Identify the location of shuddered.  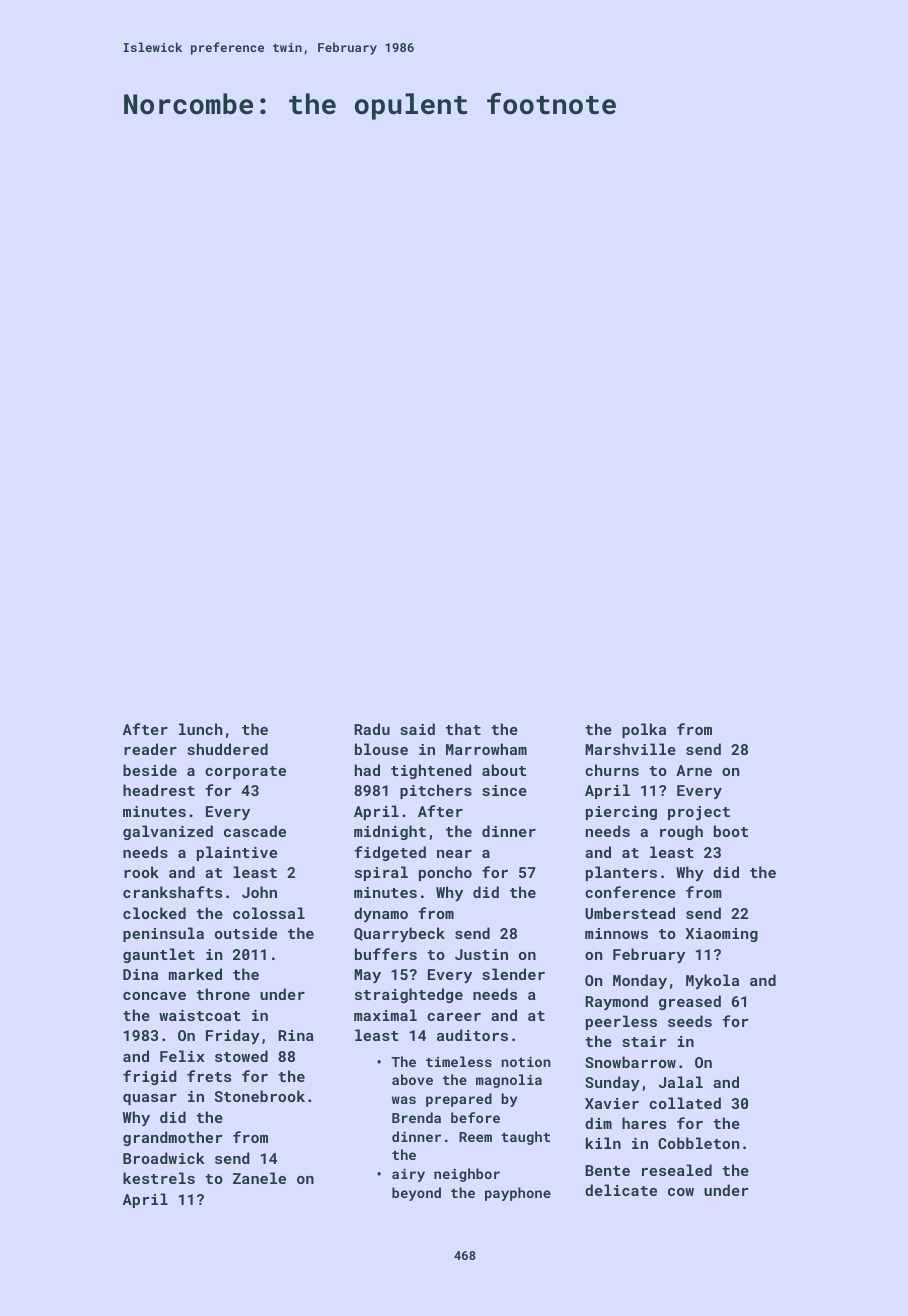
(227, 749).
